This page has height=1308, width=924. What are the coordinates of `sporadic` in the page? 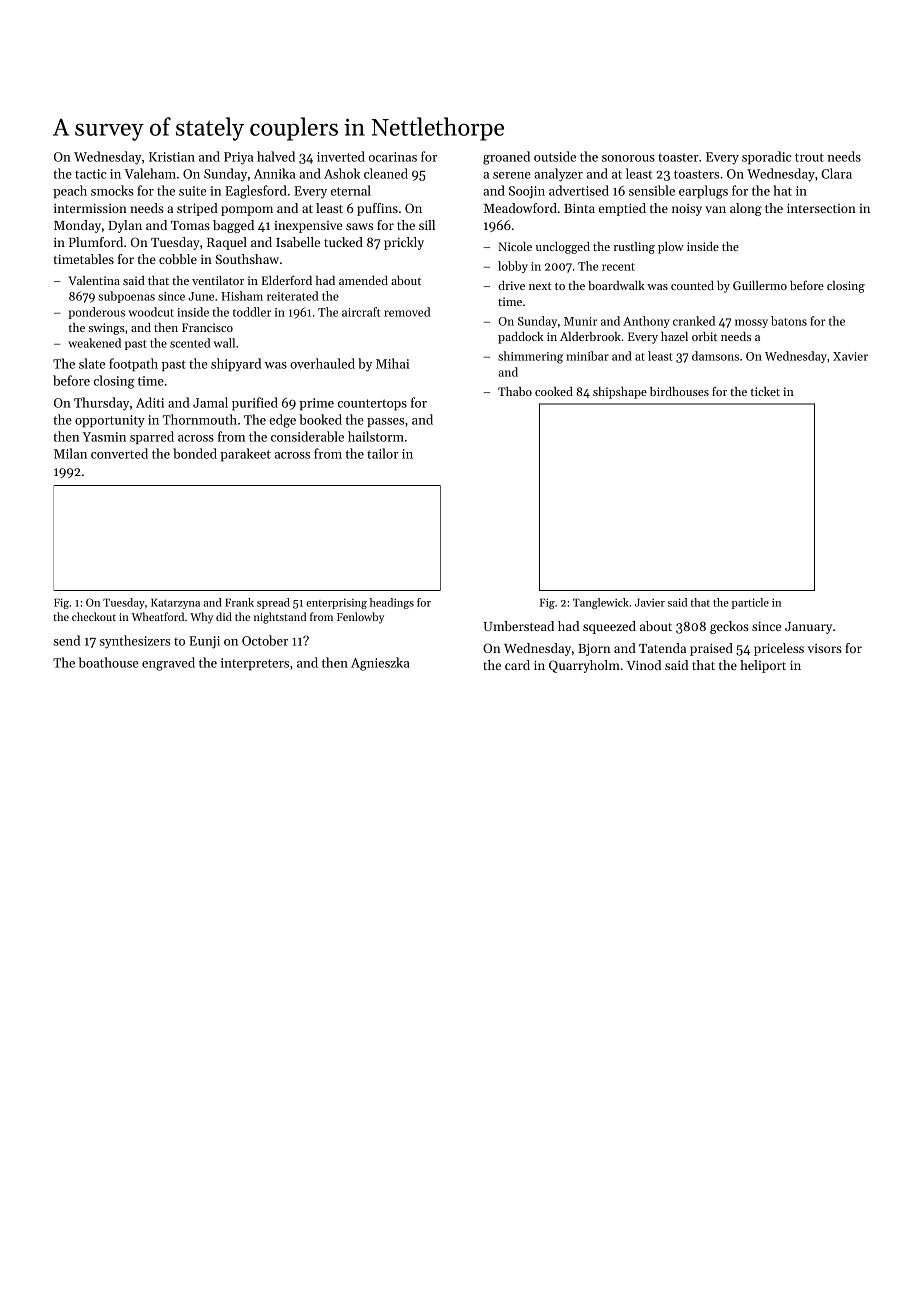 It's located at (766, 157).
